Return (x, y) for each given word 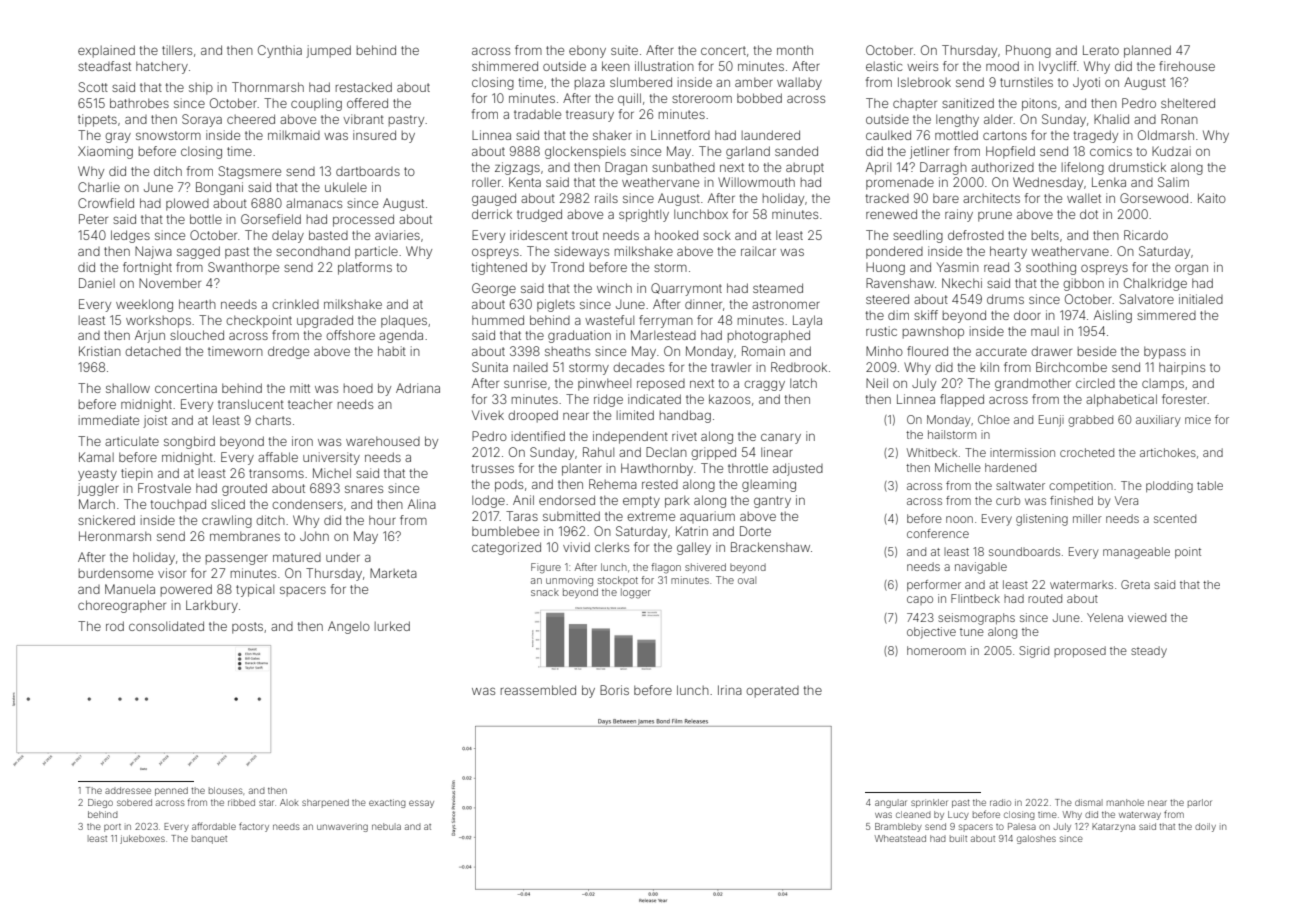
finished (1071, 500)
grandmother (1033, 384)
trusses (493, 468)
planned (1147, 51)
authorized (1002, 167)
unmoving (569, 581)
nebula (386, 826)
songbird (189, 442)
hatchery (162, 67)
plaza (590, 83)
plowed (187, 204)
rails (606, 198)
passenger (237, 559)
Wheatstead (900, 838)
